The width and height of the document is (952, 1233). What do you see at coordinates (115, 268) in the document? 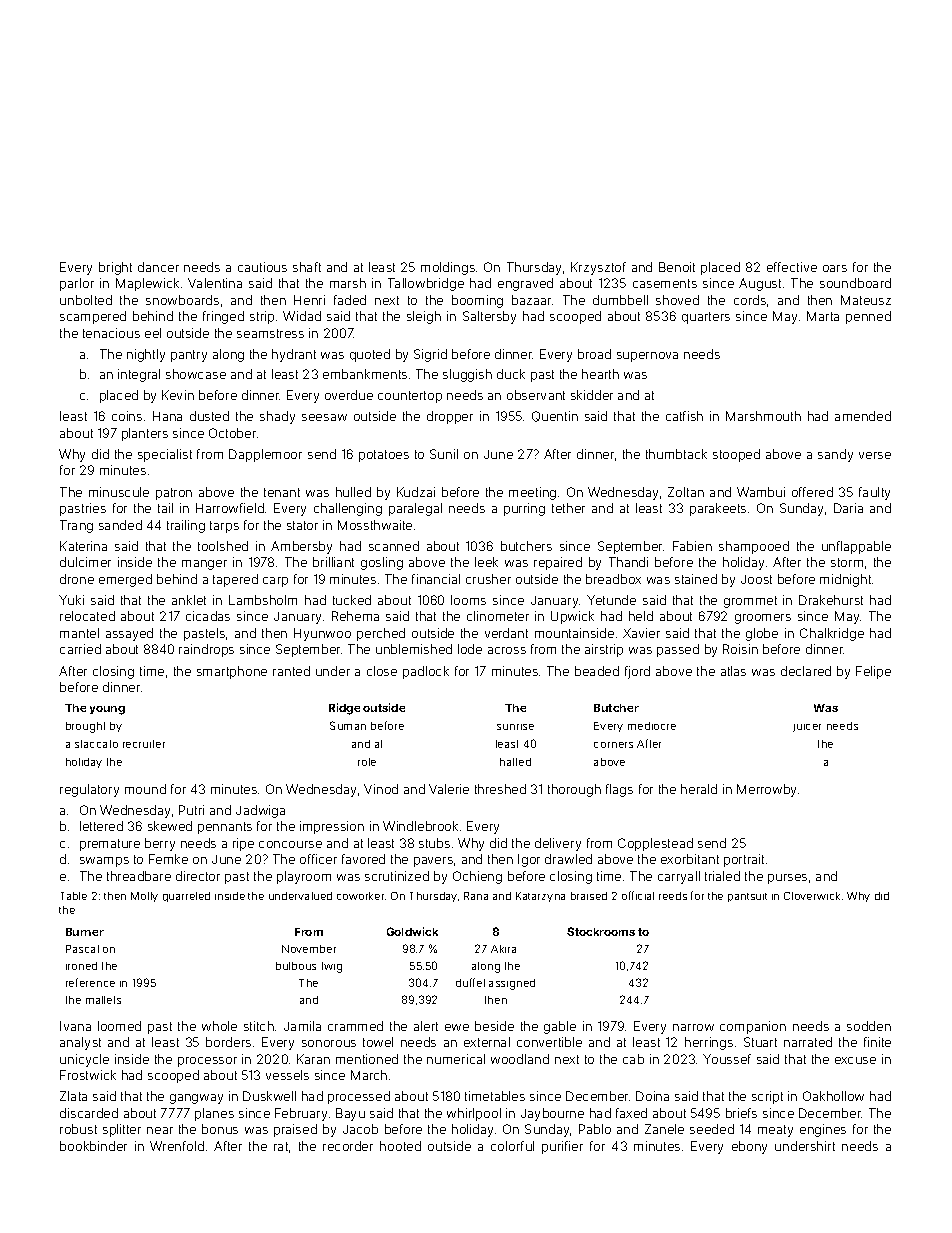
I see `bright` at bounding box center [115, 268].
